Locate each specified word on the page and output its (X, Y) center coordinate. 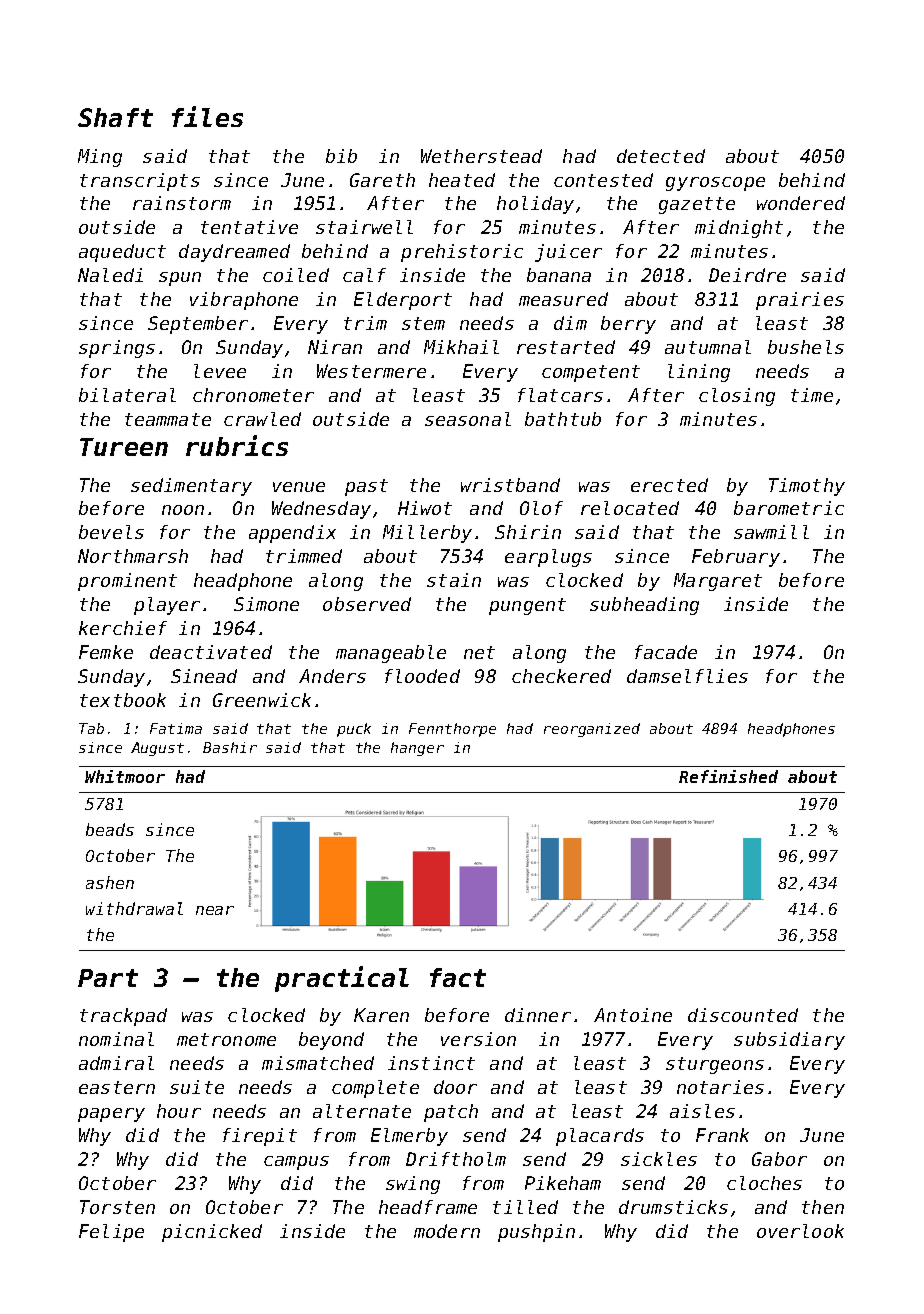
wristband (510, 485)
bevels (111, 532)
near (215, 910)
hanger (417, 749)
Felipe (111, 1233)
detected (661, 156)
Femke (106, 652)
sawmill (771, 532)
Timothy (807, 487)
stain (454, 580)
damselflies (687, 676)
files (207, 116)
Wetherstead (481, 156)
